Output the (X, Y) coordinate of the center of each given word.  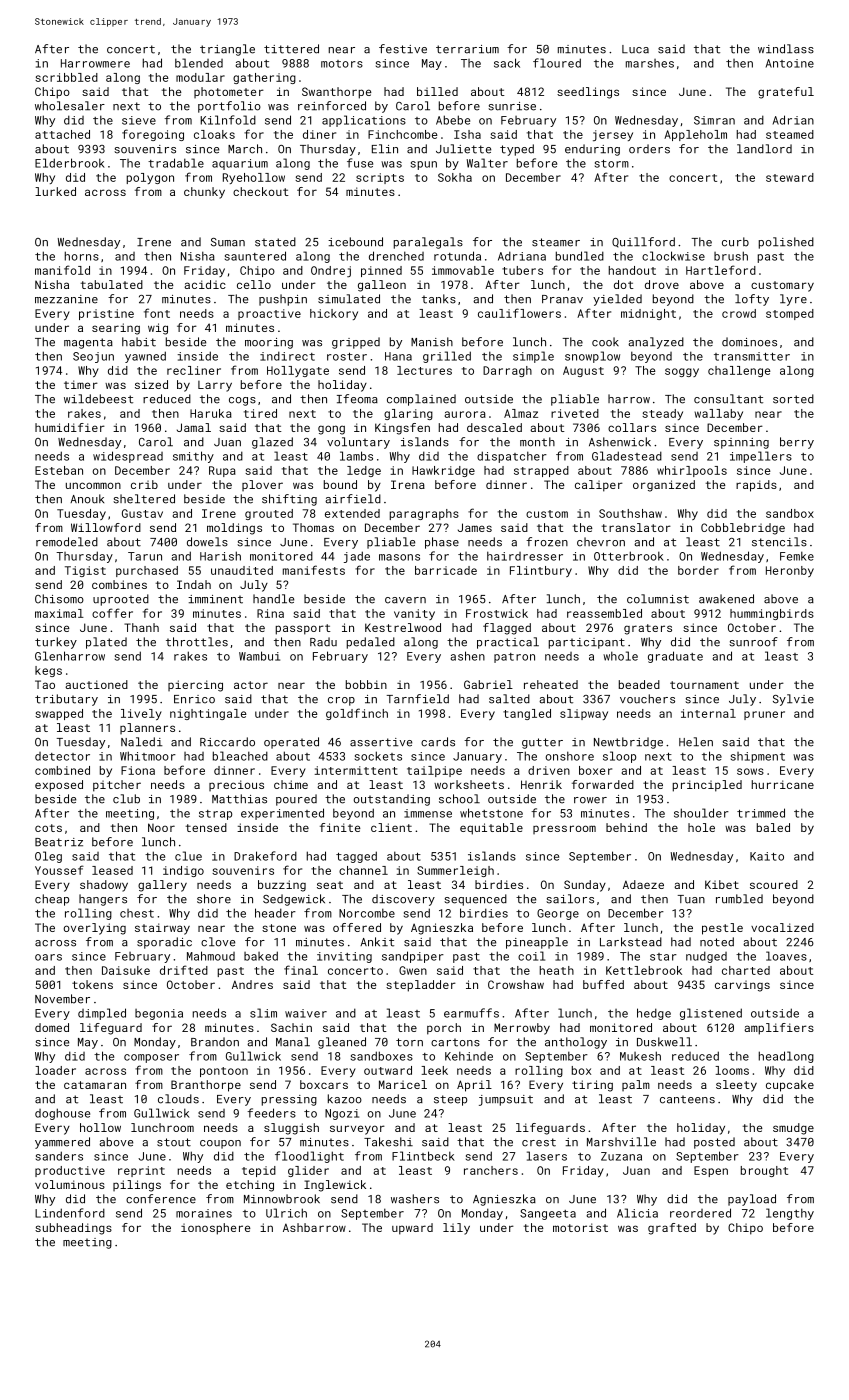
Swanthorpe (337, 93)
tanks (439, 299)
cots (48, 828)
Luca (635, 49)
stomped (790, 314)
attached (62, 134)
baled (773, 827)
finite (340, 827)
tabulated (111, 284)
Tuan (691, 899)
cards (438, 742)
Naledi (142, 742)
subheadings (73, 1229)
